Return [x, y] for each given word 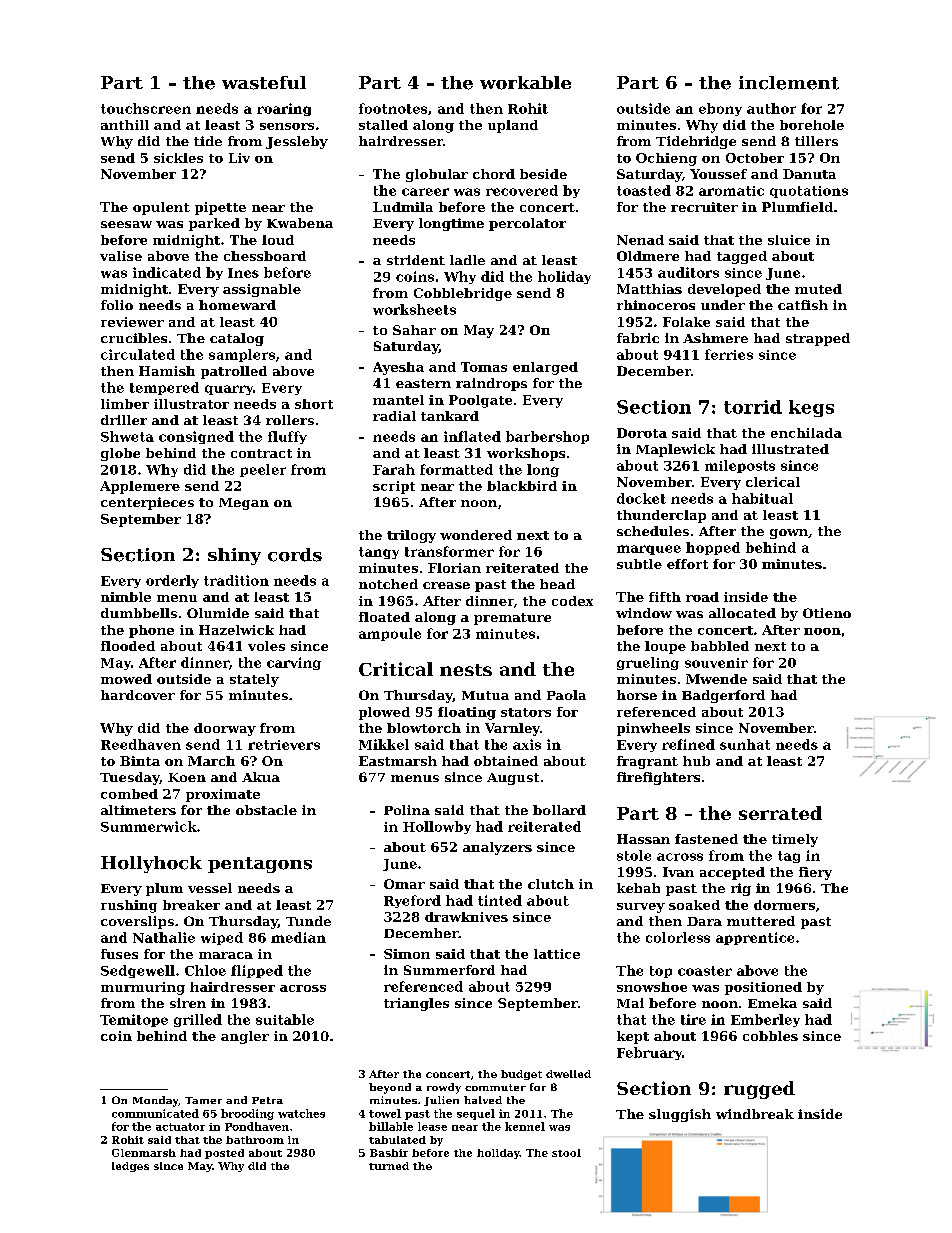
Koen [187, 777]
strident [416, 260]
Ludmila [403, 207]
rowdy [444, 1088]
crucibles [134, 338]
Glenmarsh [144, 1153]
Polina [407, 810]
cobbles [770, 1036]
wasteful [264, 83]
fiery [815, 873]
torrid [753, 407]
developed [724, 290]
